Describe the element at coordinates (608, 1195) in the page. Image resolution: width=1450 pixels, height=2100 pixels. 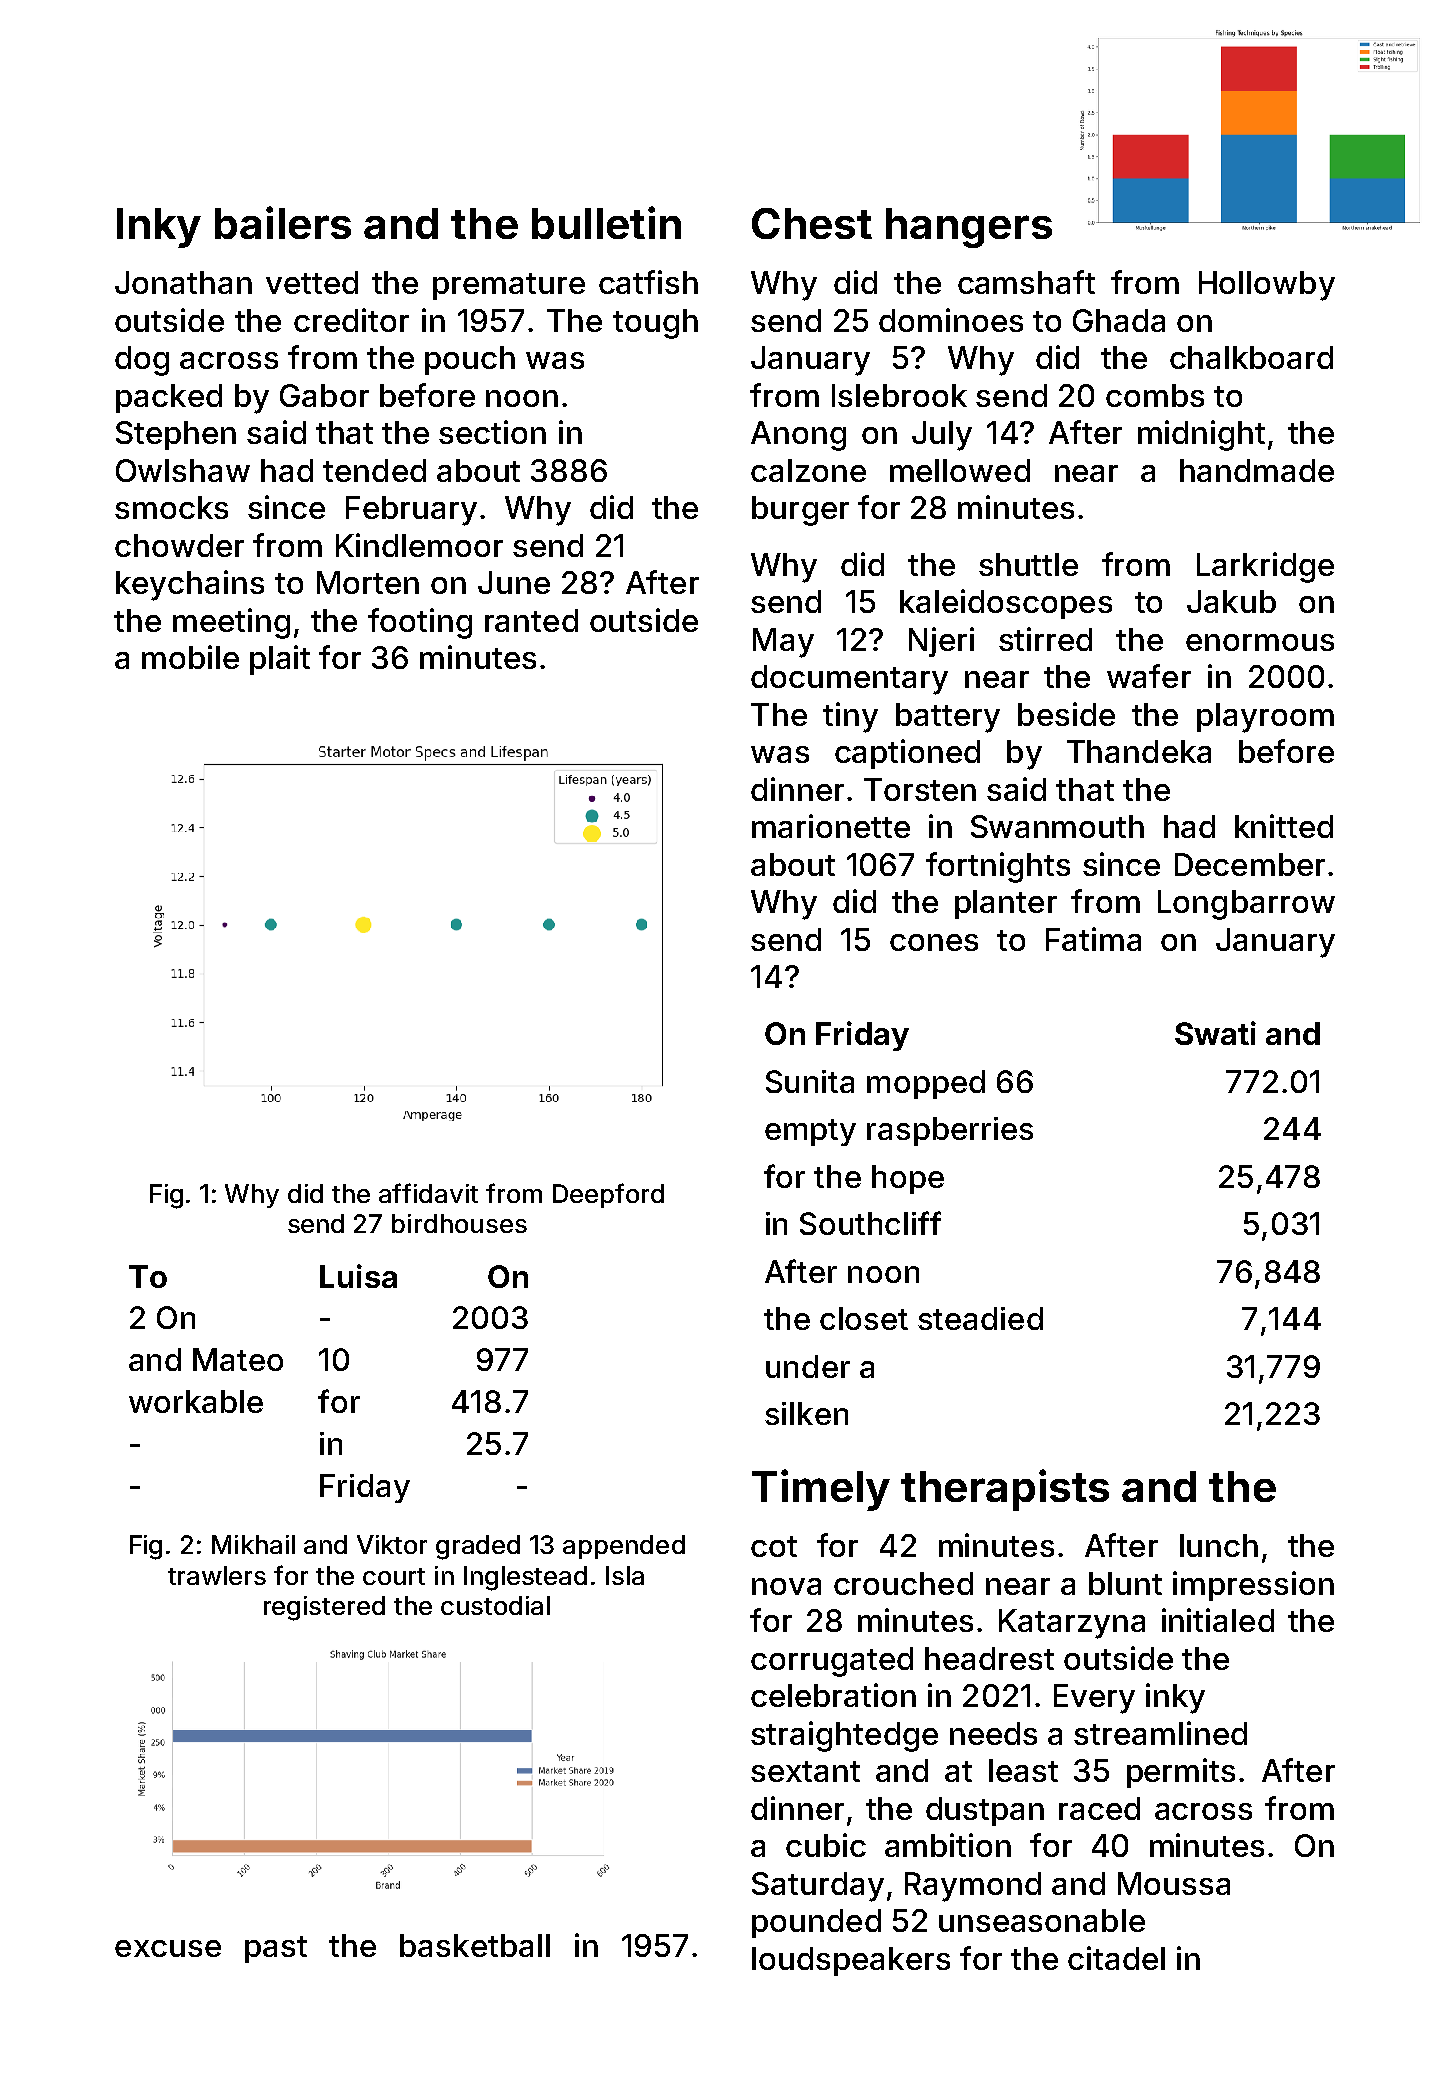
I see `Deepford` at that location.
